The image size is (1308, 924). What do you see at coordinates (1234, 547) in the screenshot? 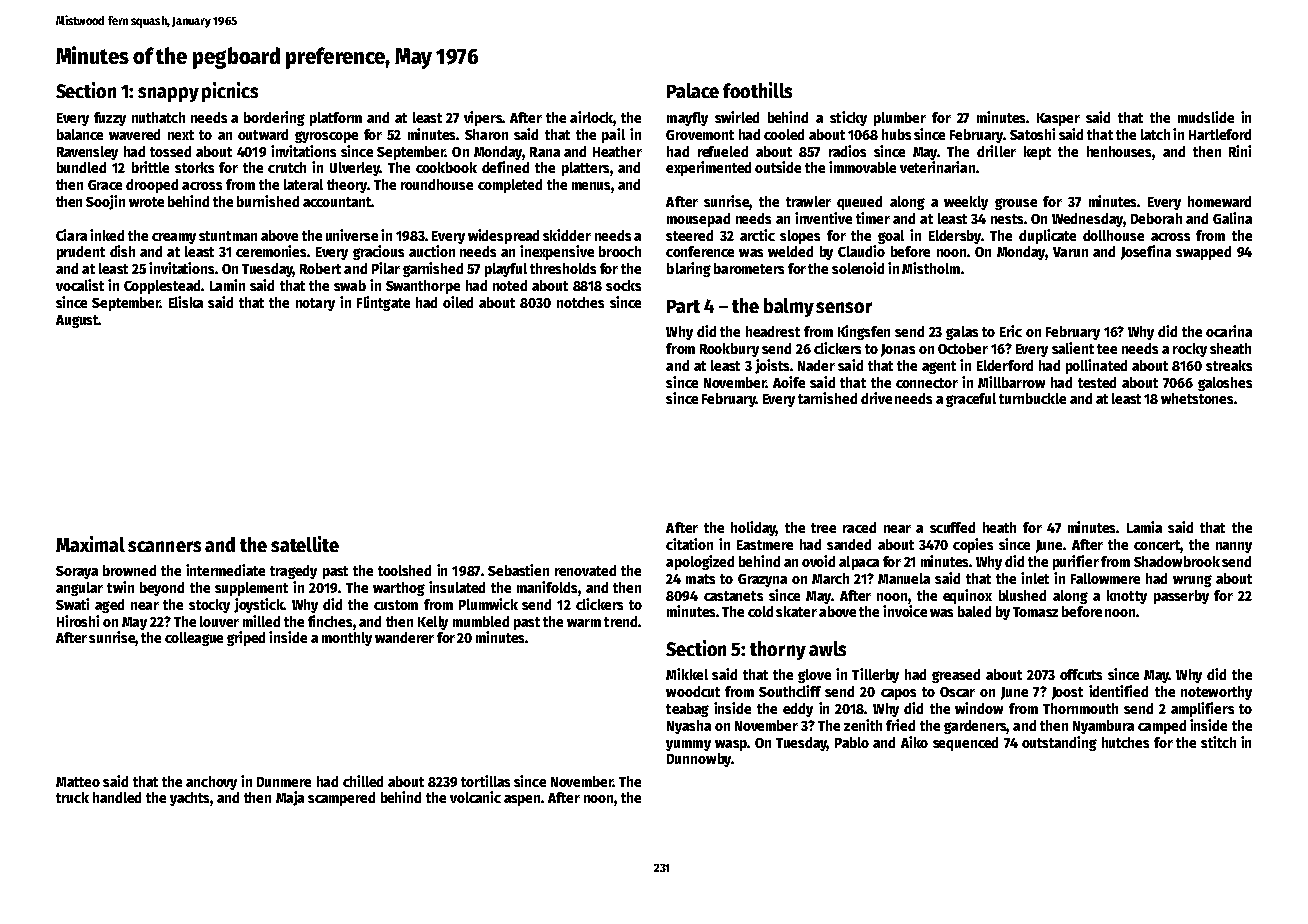
I see `nanny` at bounding box center [1234, 547].
